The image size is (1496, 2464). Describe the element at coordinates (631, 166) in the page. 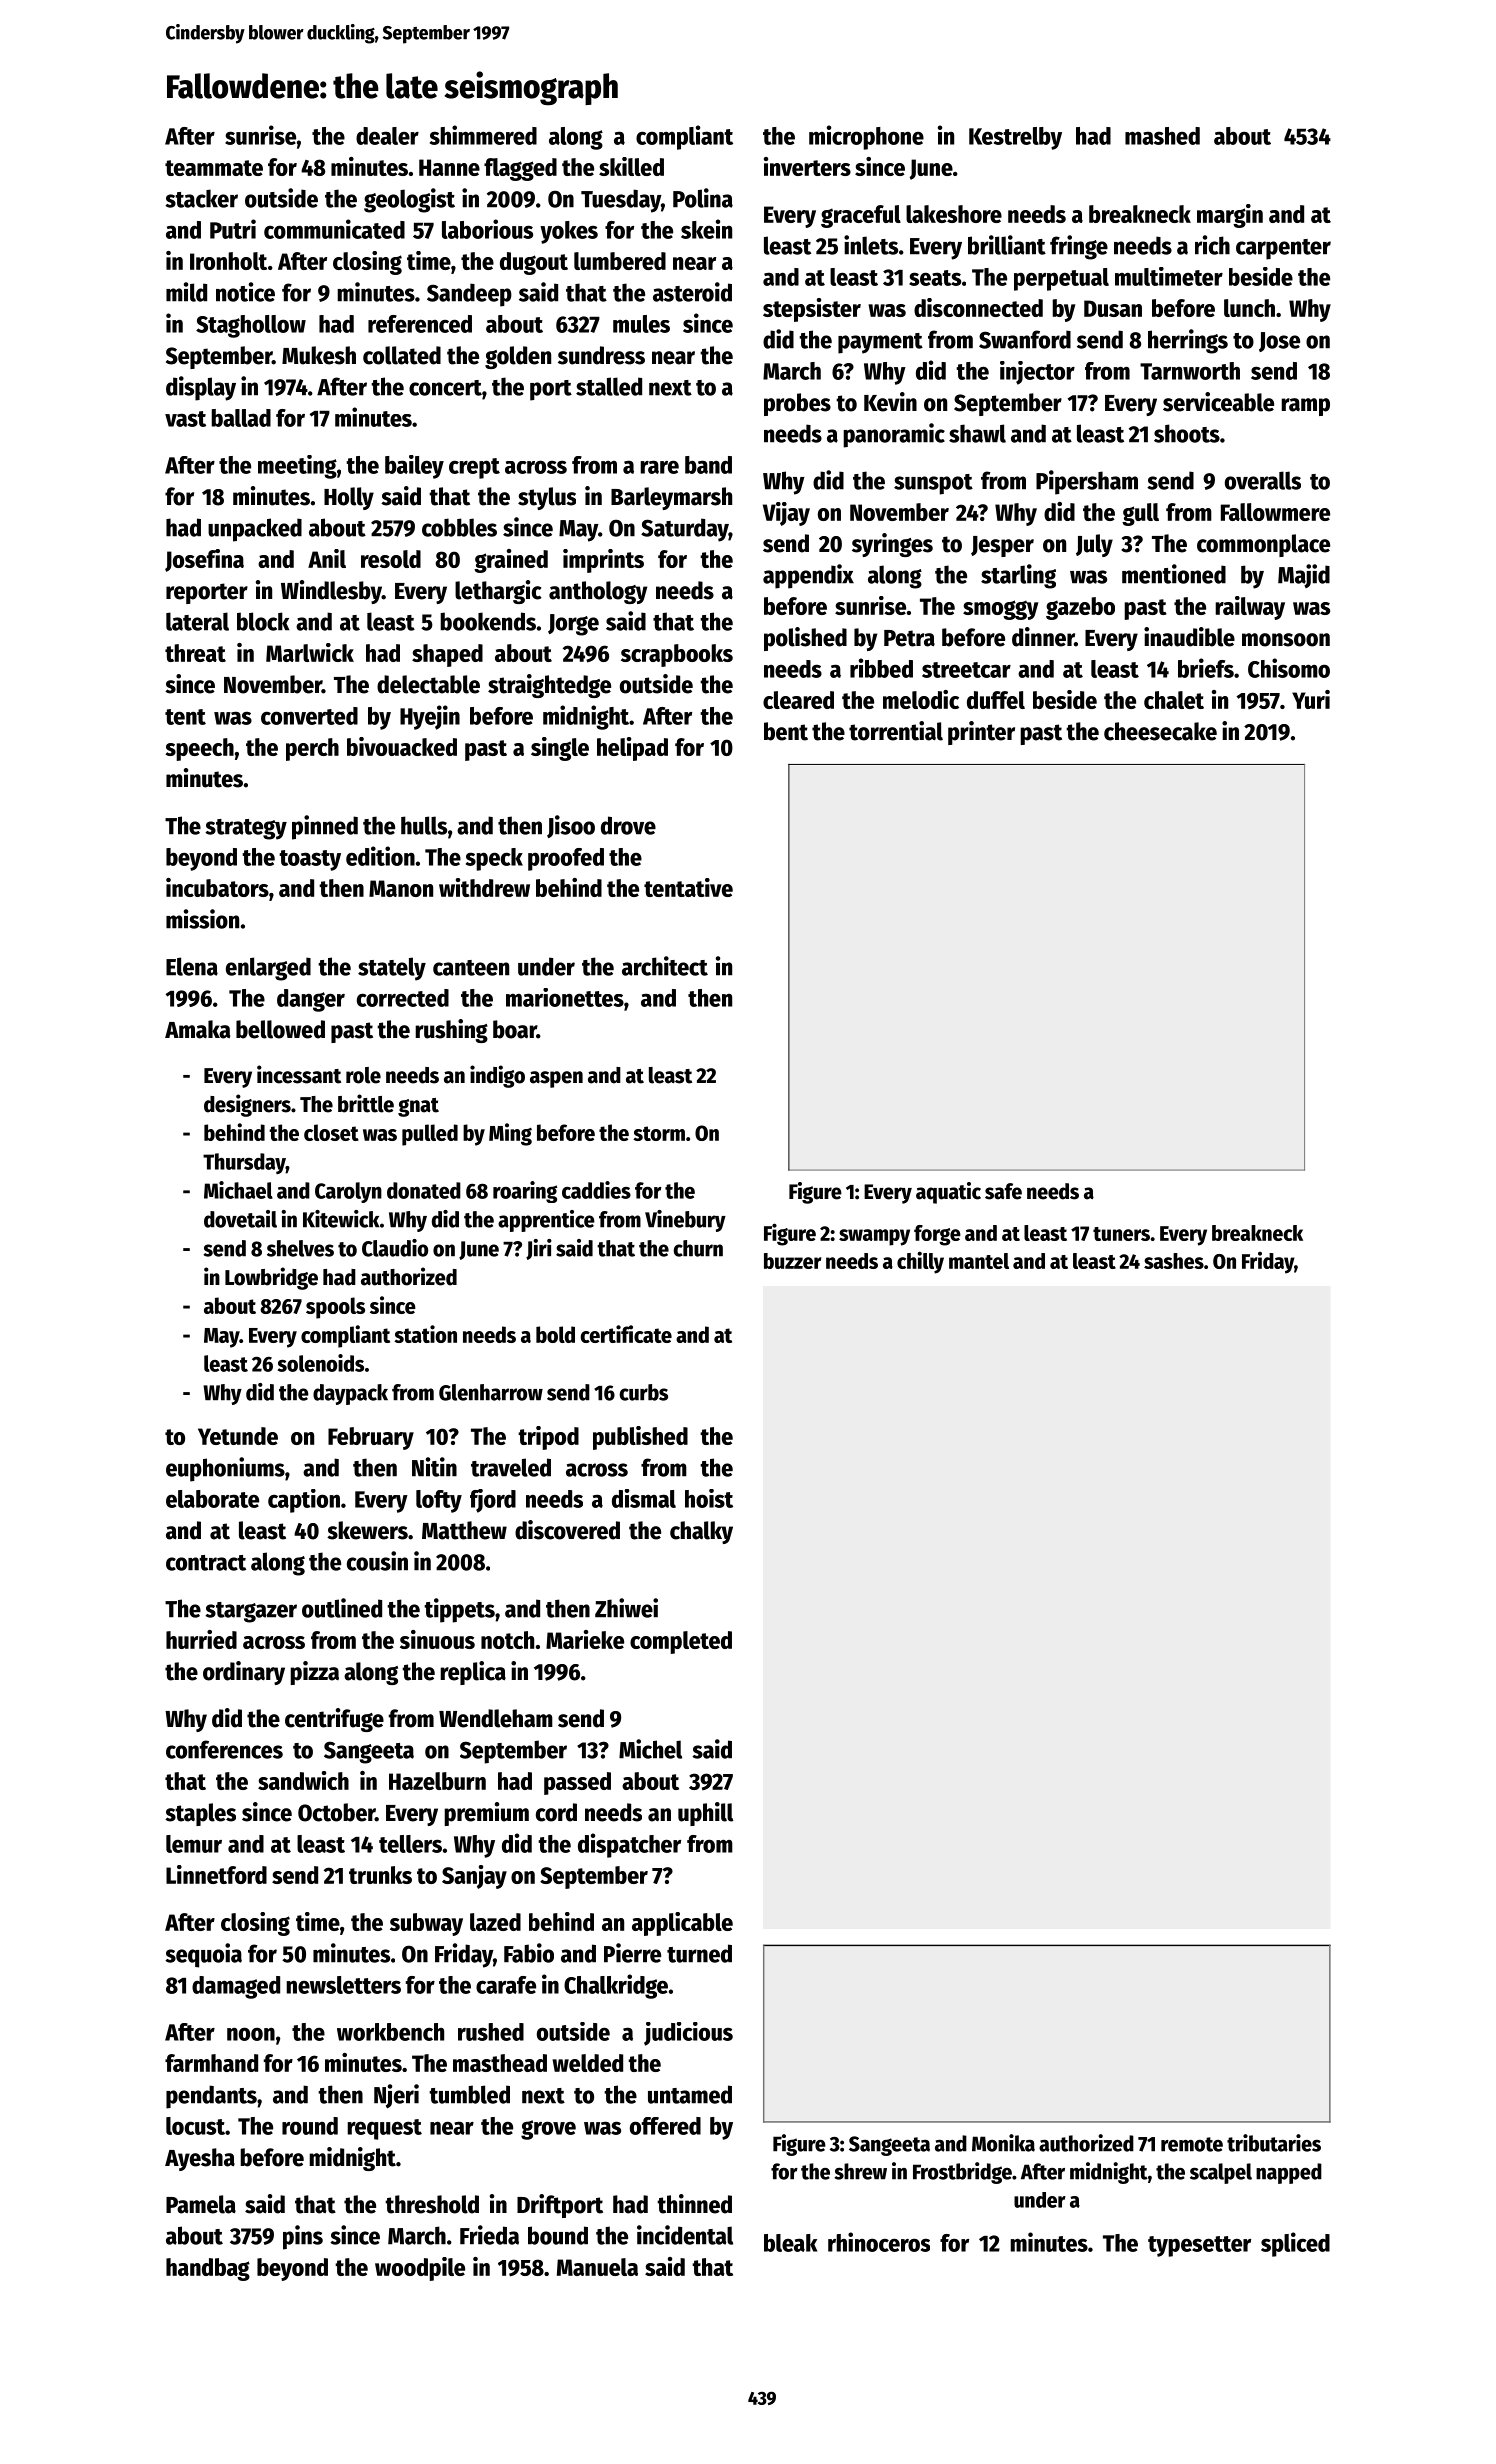

I see `skilled` at that location.
